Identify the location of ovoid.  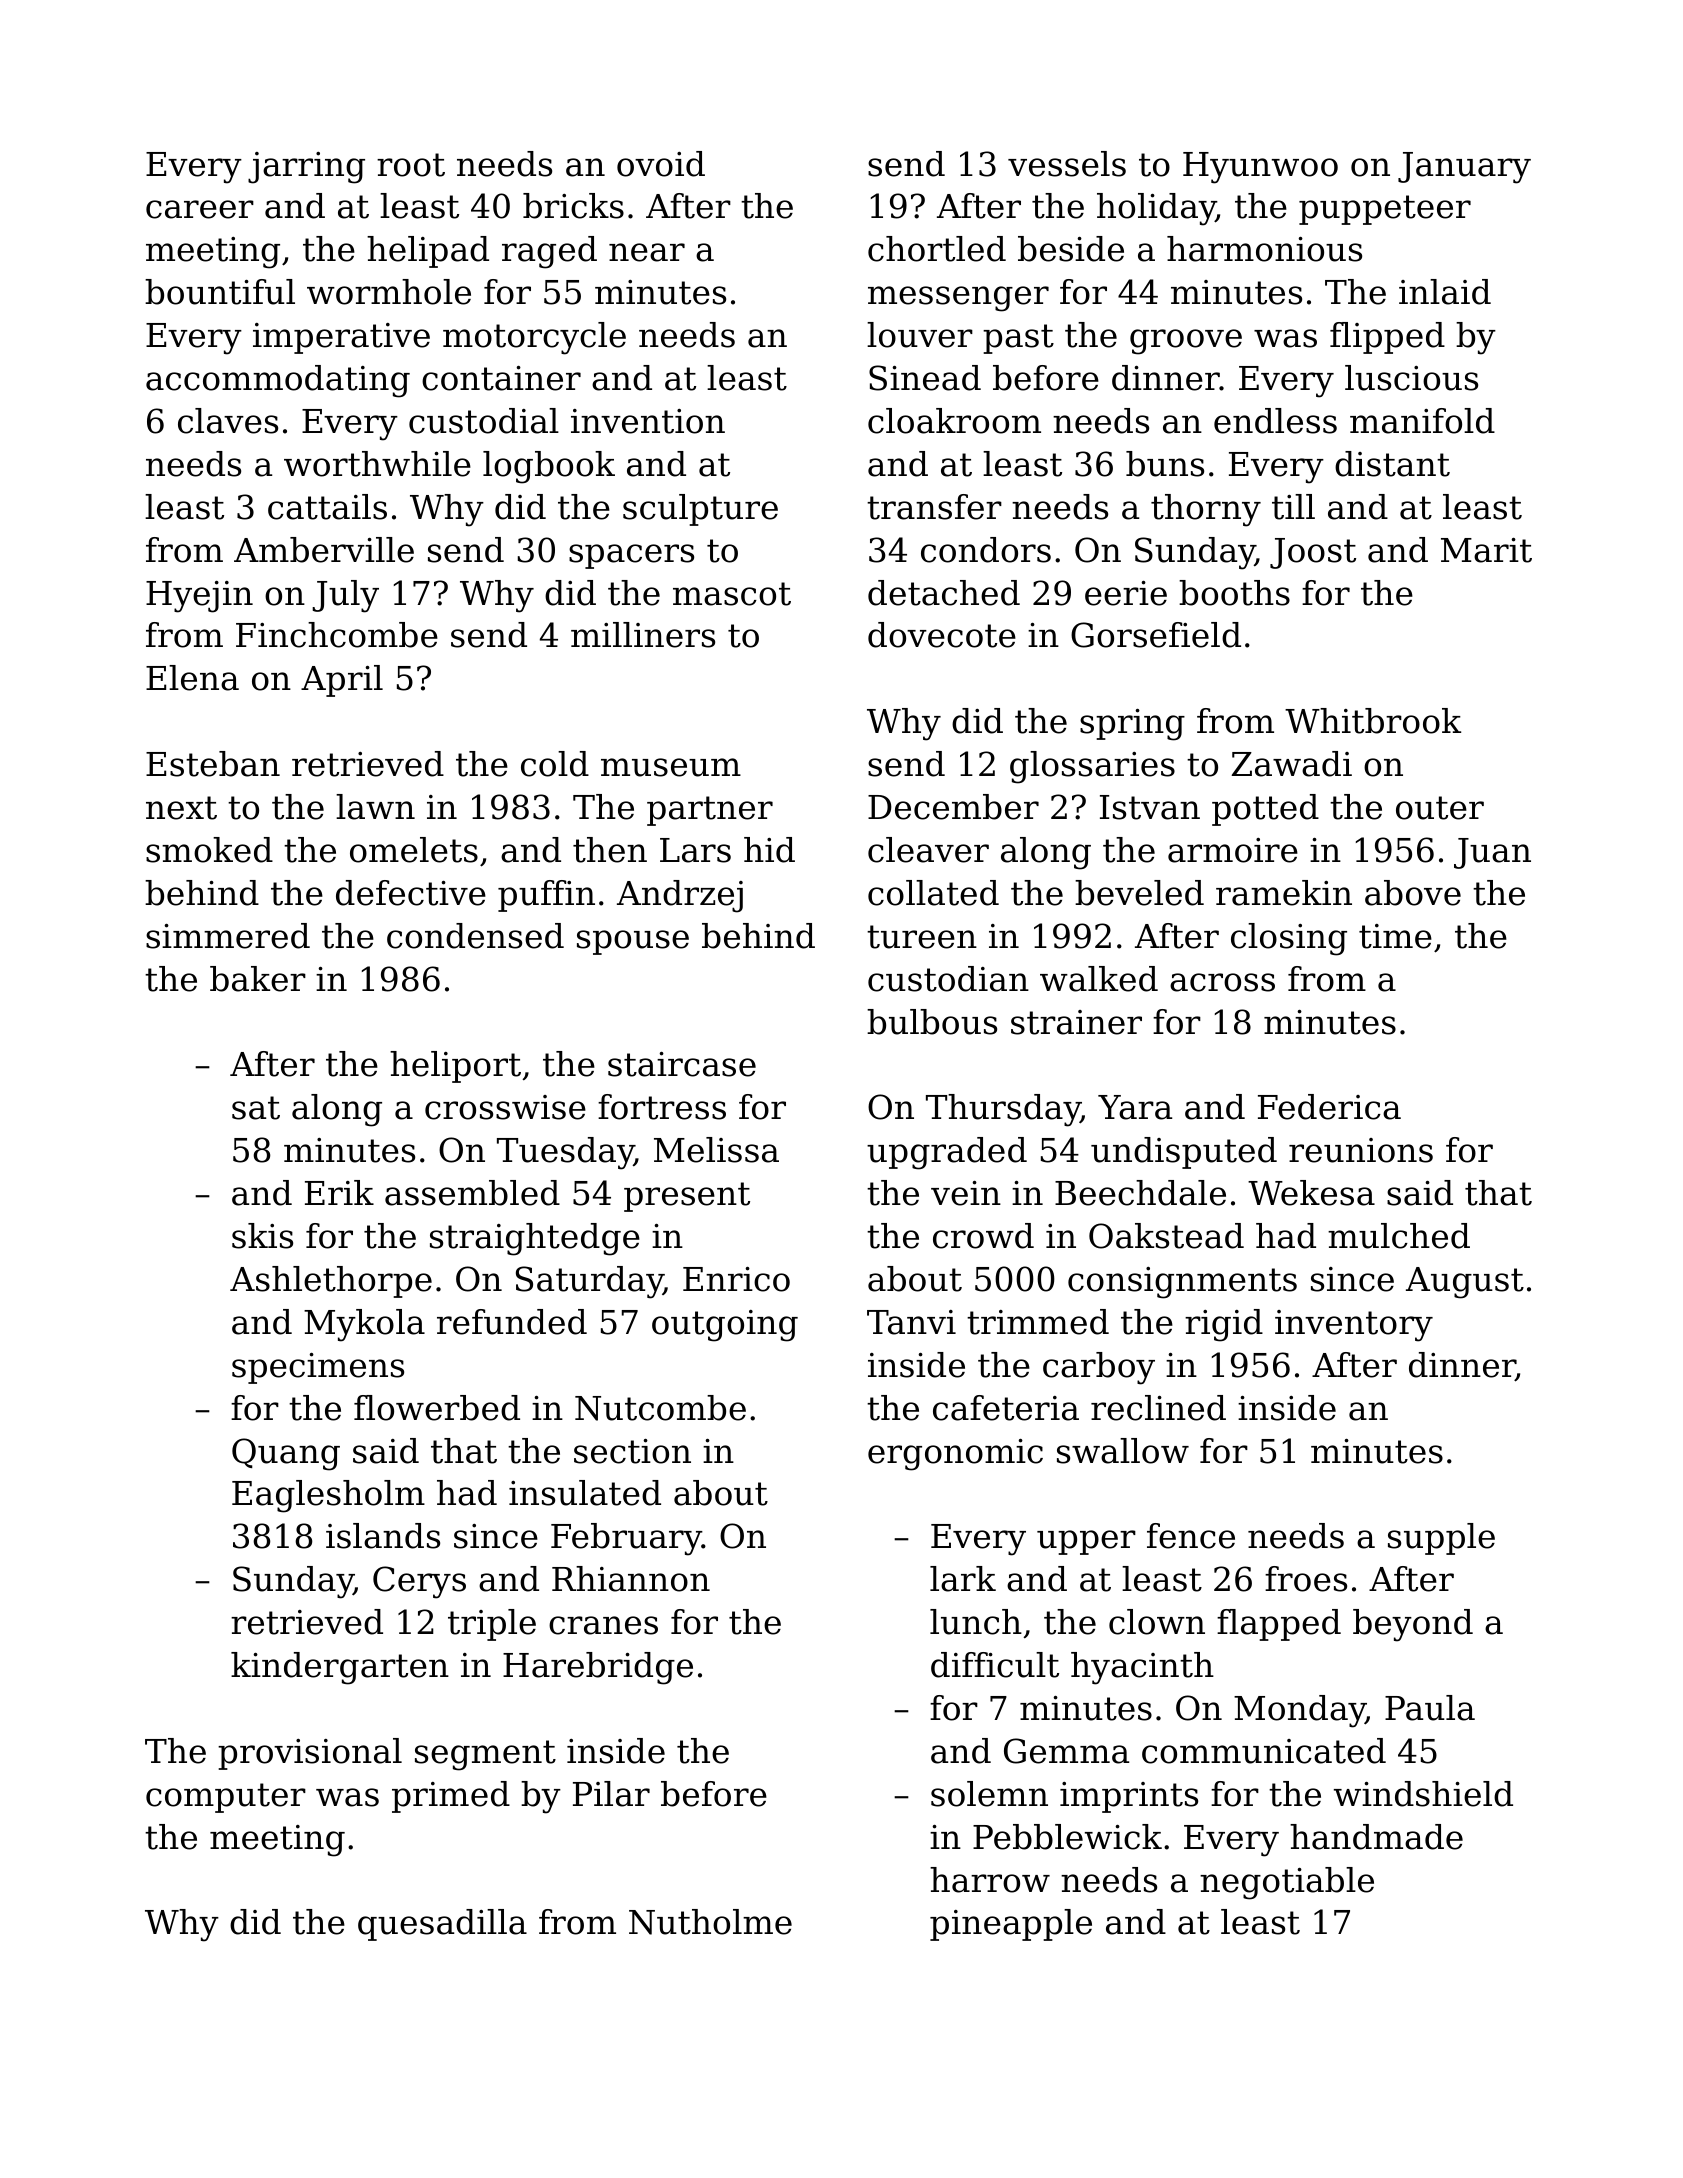
(661, 164).
